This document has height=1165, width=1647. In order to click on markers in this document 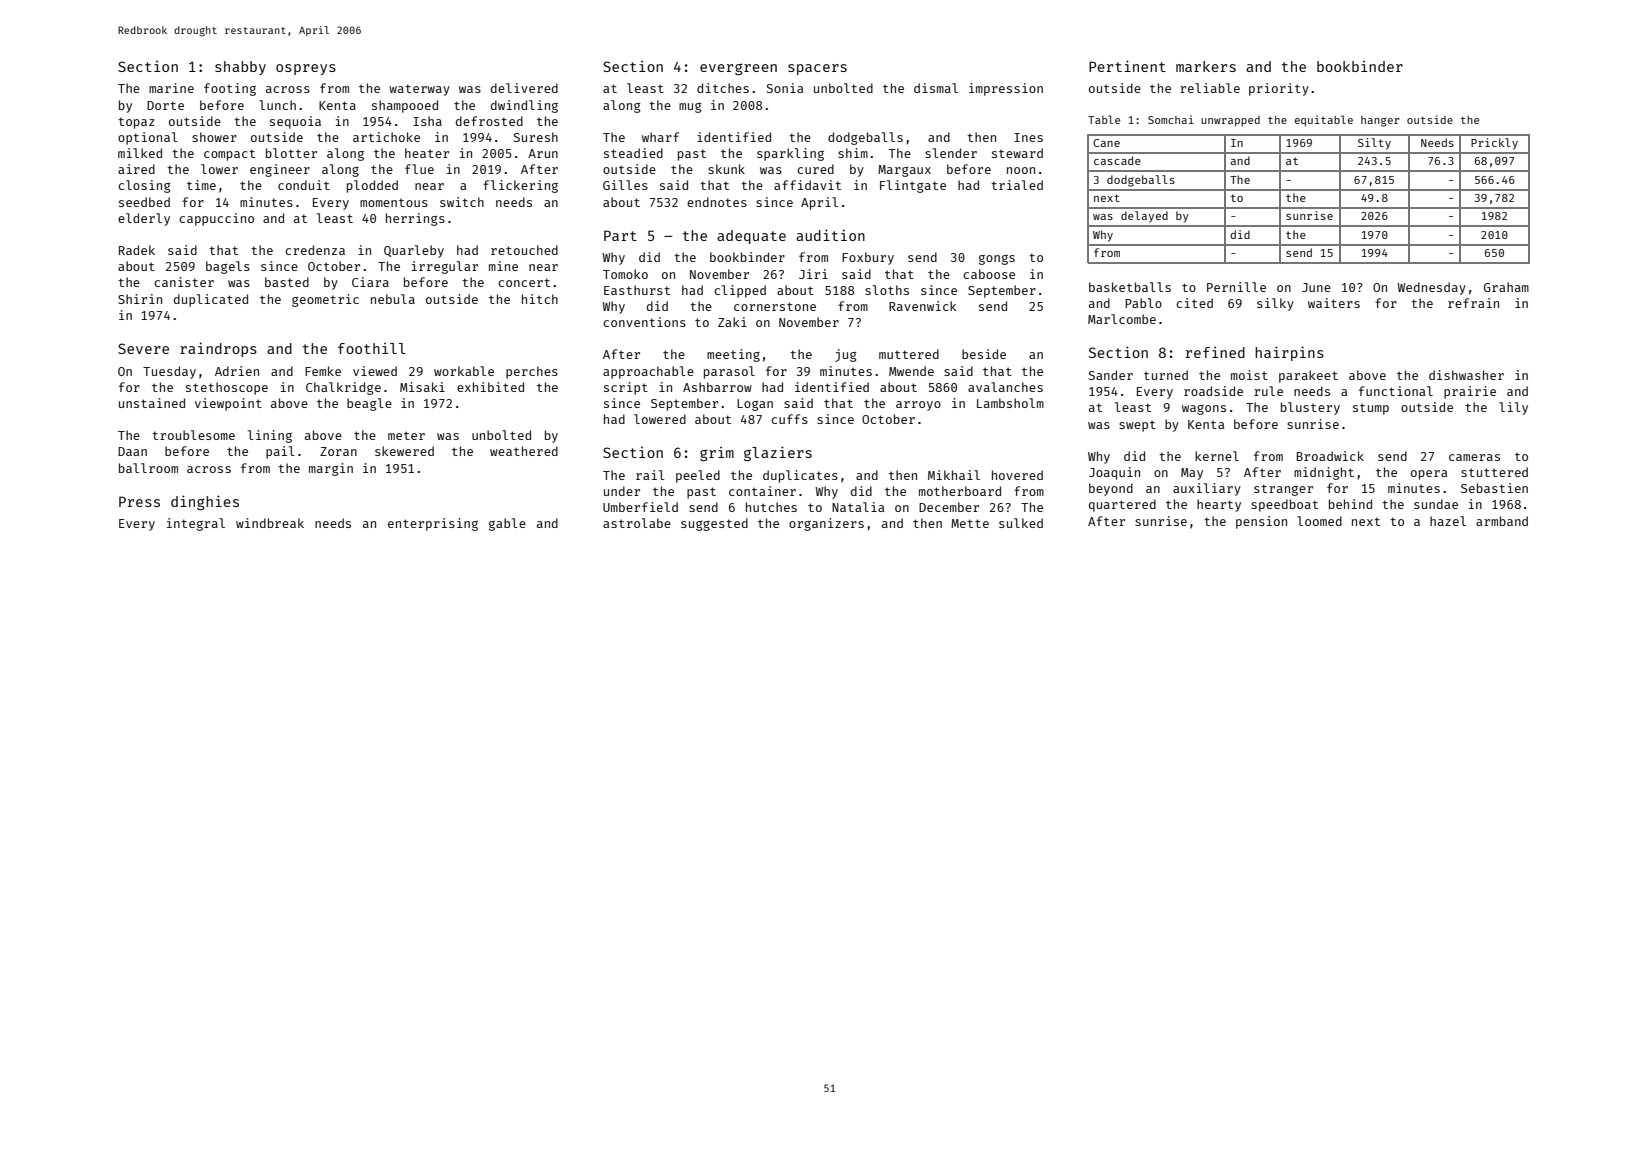, I will do `click(1206, 66)`.
